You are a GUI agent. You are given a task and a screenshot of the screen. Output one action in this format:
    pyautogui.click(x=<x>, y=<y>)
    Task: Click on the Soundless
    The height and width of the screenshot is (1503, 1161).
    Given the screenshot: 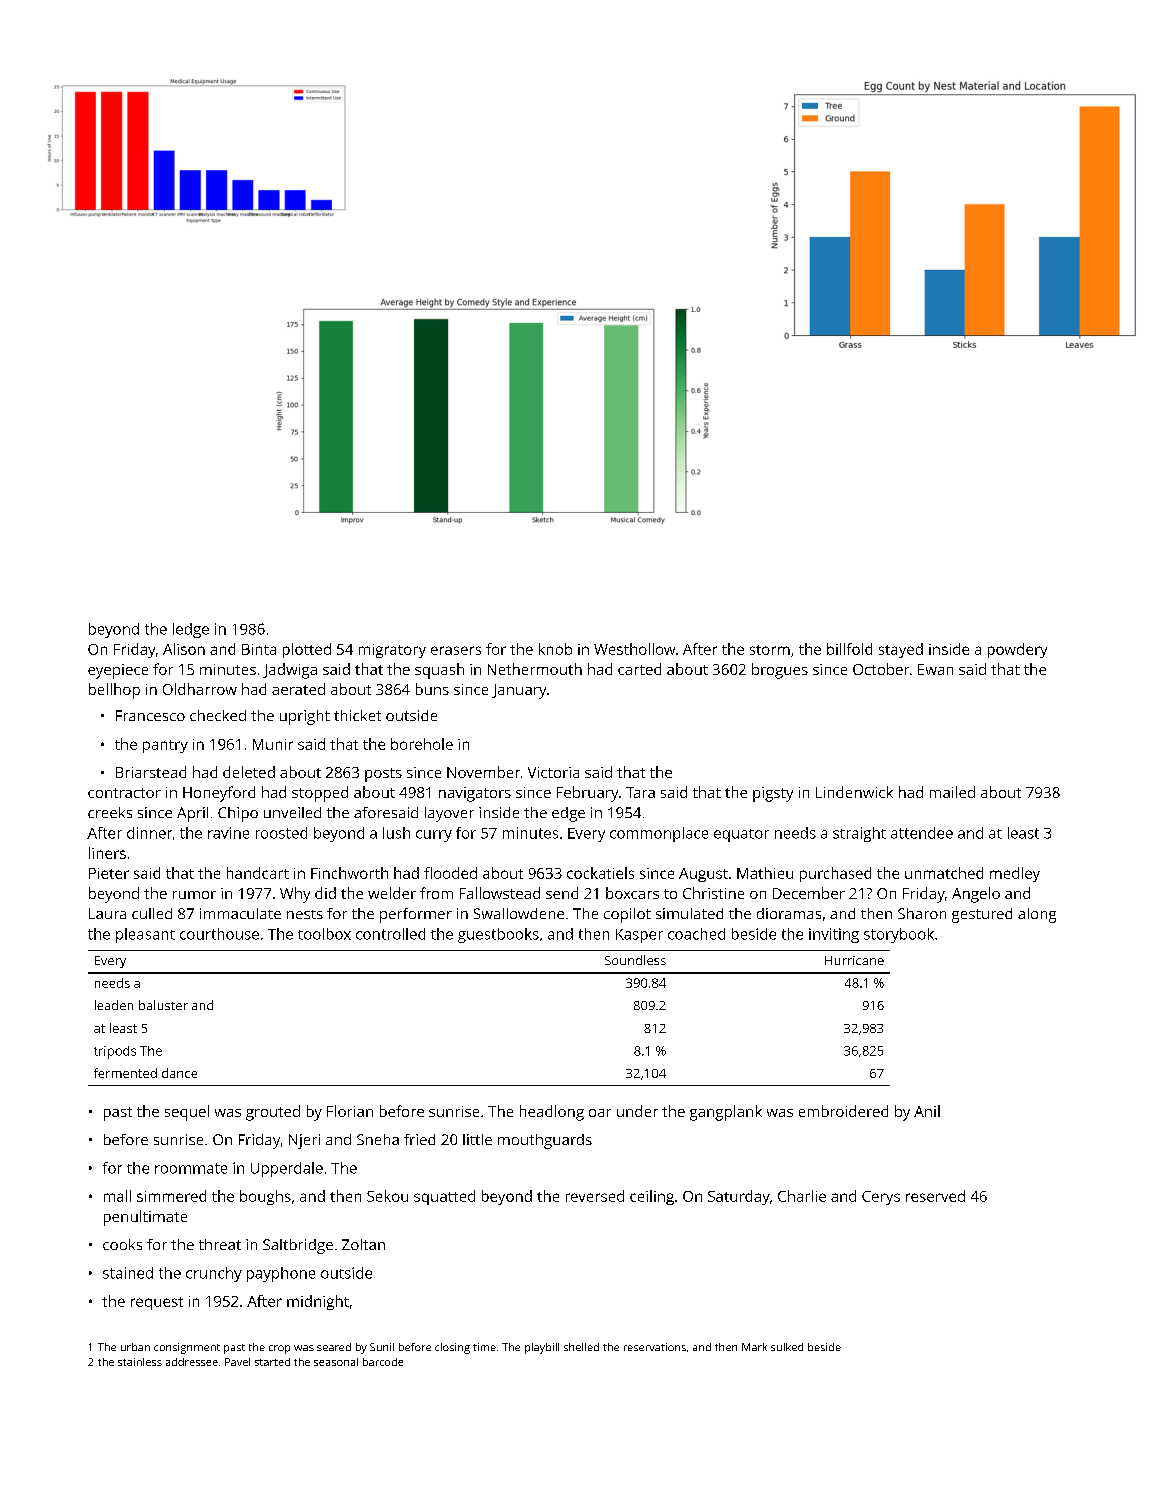 What is the action you would take?
    pyautogui.click(x=635, y=960)
